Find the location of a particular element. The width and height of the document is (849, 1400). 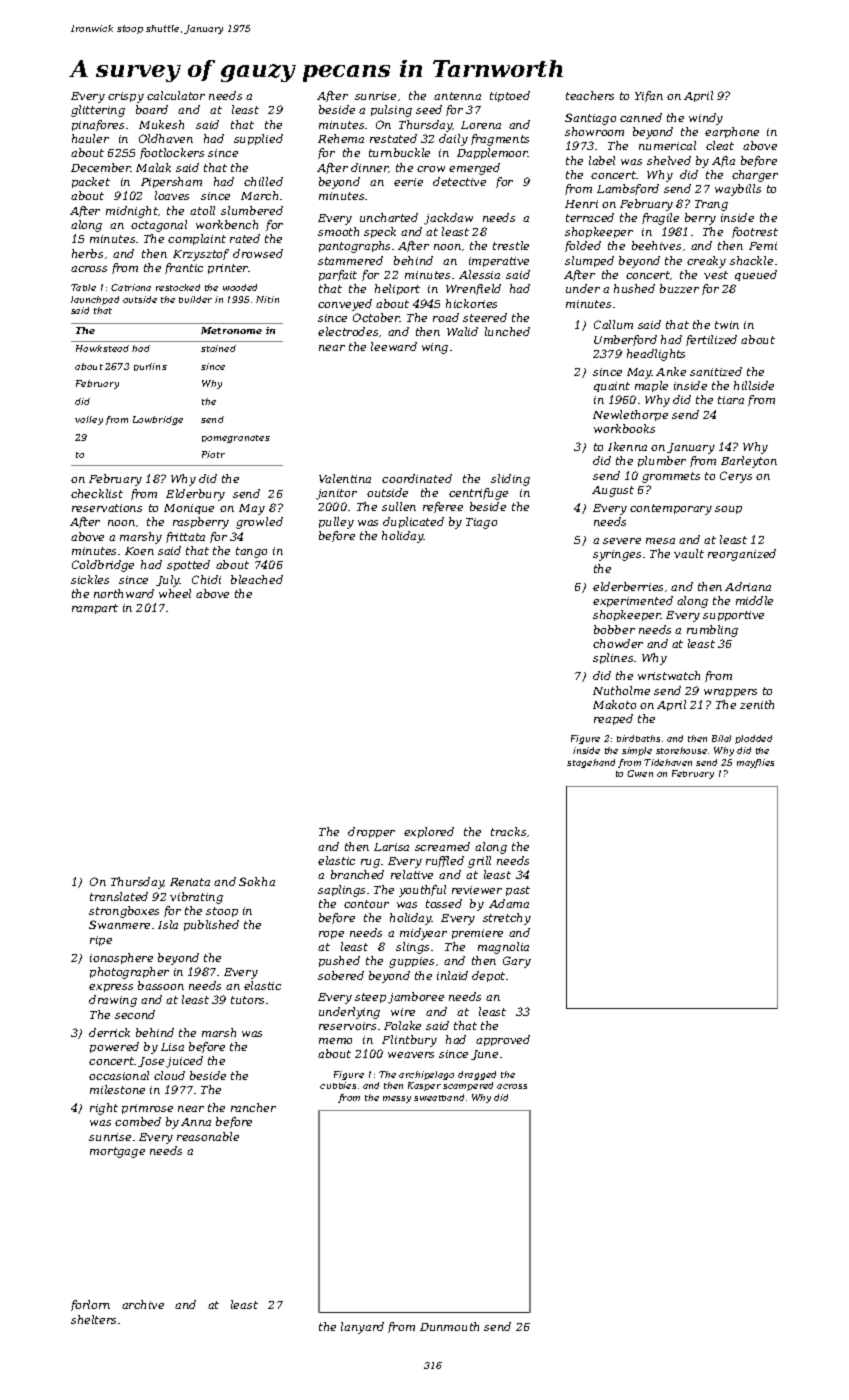

Gary is located at coordinates (517, 962).
